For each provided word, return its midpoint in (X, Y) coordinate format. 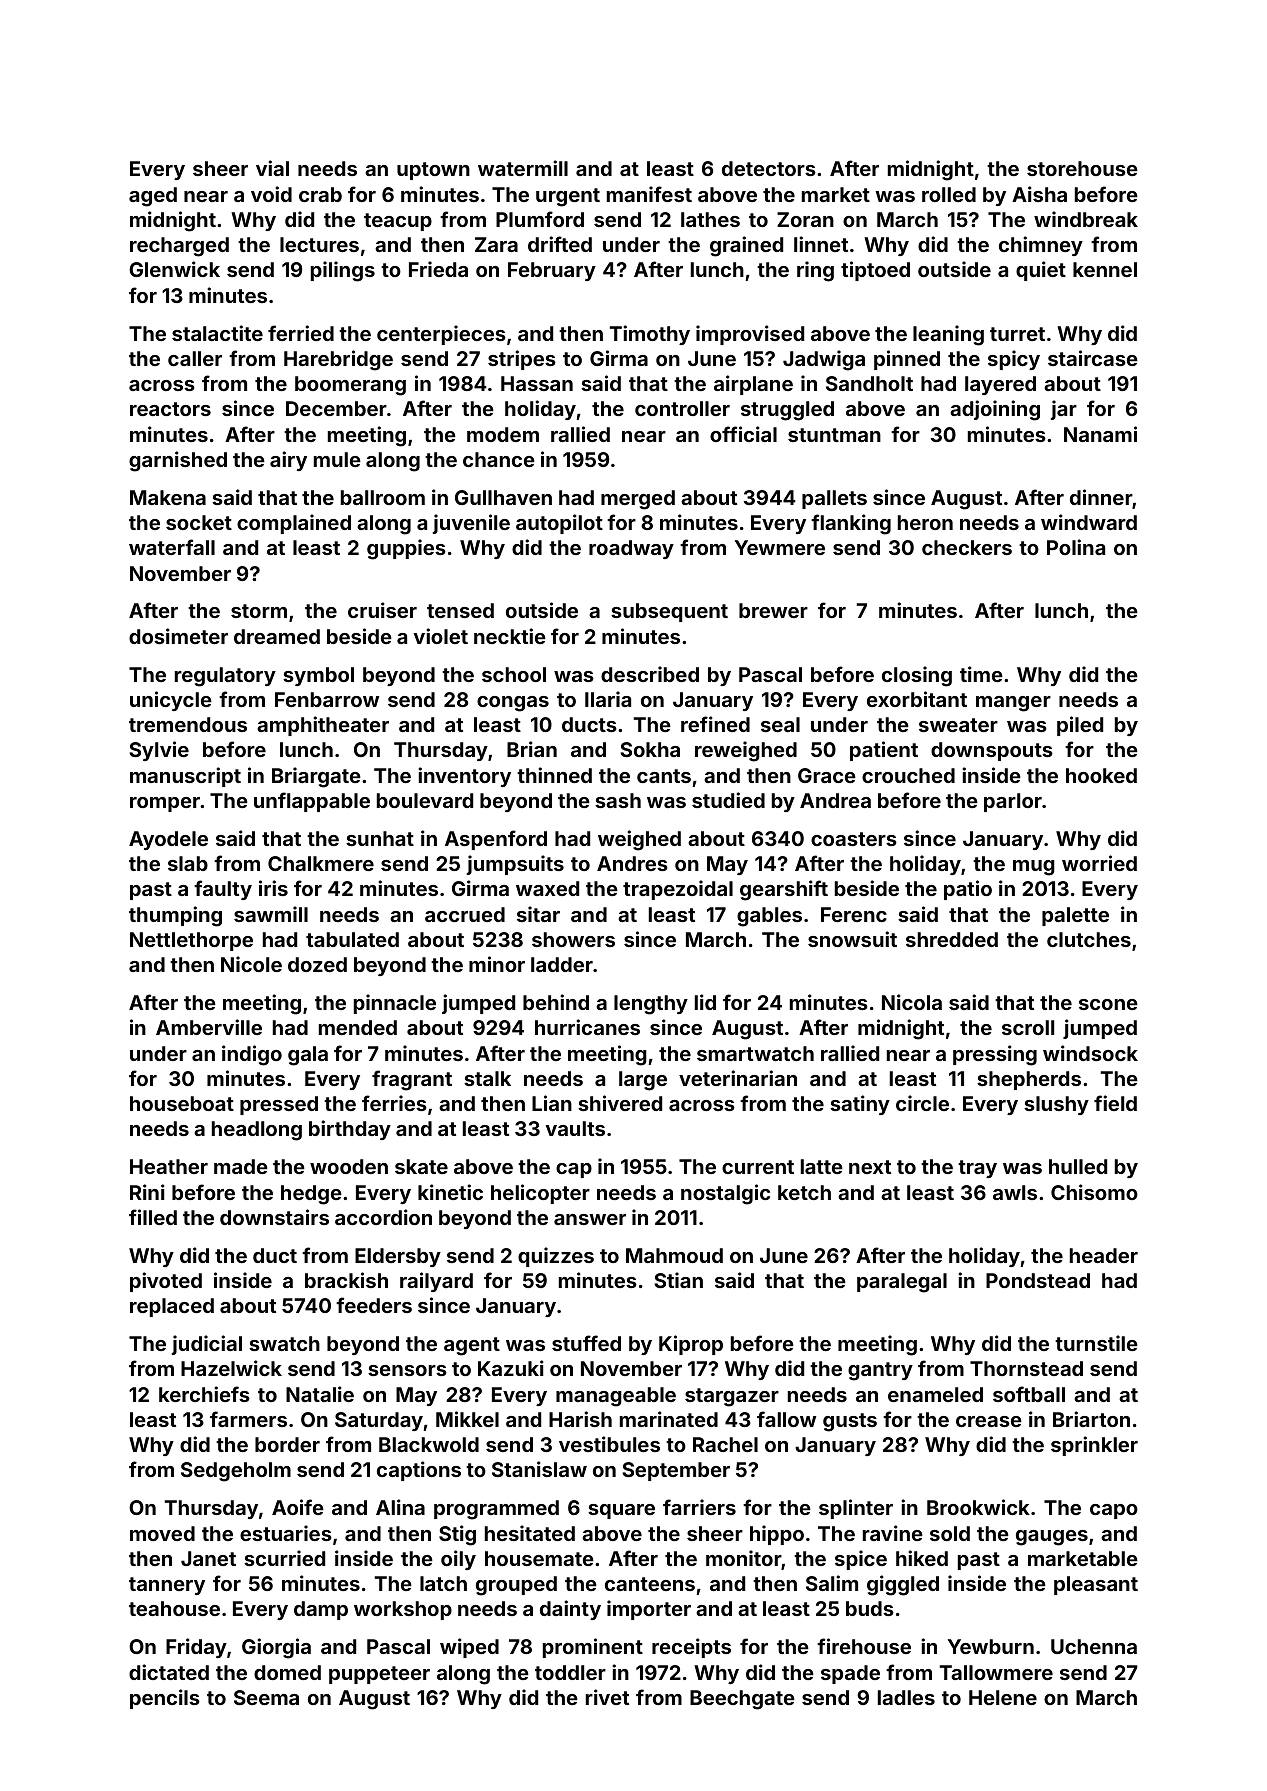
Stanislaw (539, 1469)
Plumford (540, 219)
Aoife (298, 1507)
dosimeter (178, 636)
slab (188, 863)
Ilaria (608, 699)
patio (968, 890)
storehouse (1082, 168)
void (271, 194)
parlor (1013, 802)
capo (1114, 1511)
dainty (570, 1610)
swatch (284, 1343)
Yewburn (991, 1646)
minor (497, 964)
